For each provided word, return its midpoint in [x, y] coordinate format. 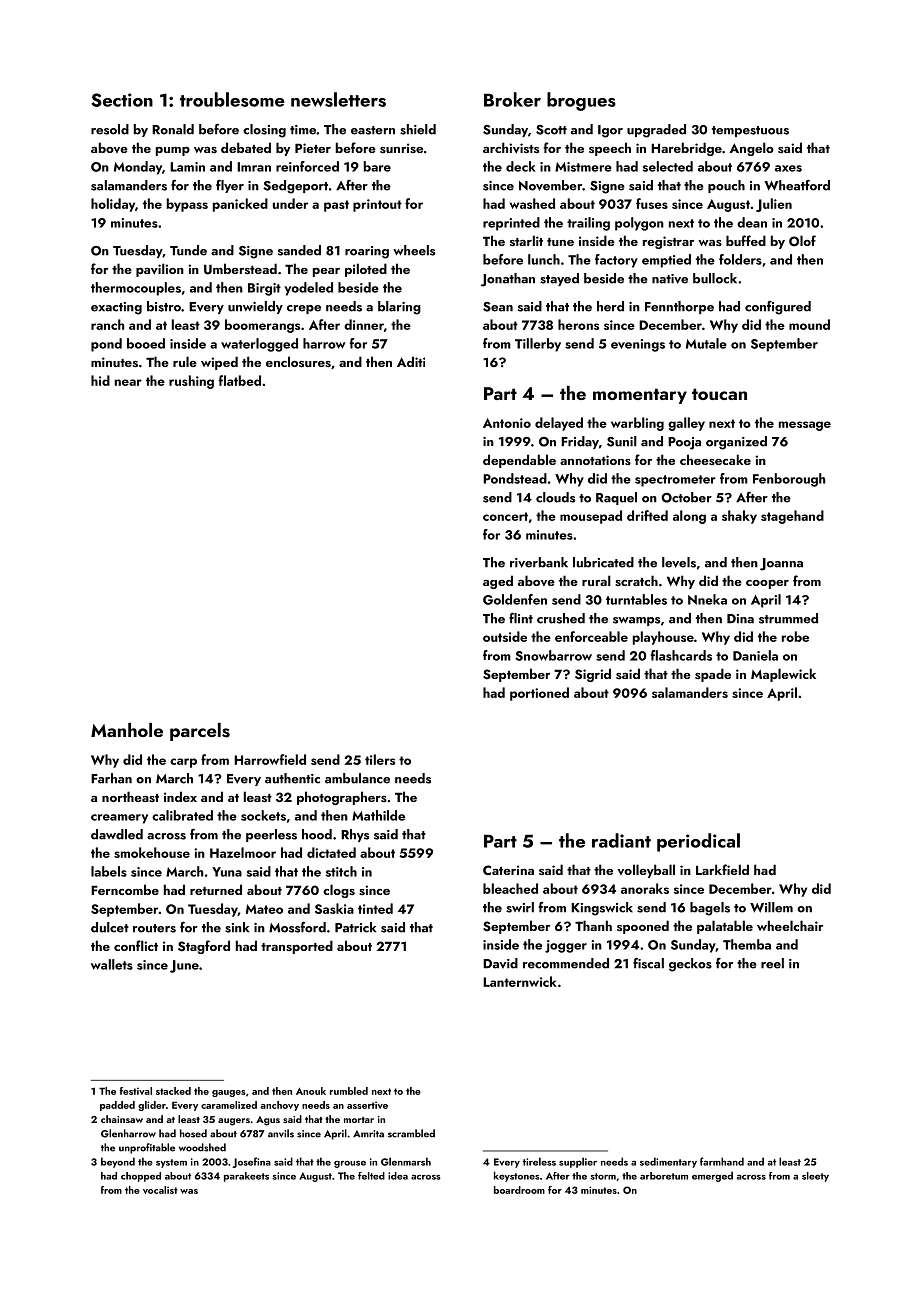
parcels [200, 732]
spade [713, 675]
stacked [173, 1091]
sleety [815, 1177]
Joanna [781, 564]
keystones [517, 1176]
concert [505, 516]
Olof [802, 241]
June [184, 966]
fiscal [648, 963]
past [336, 206]
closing [264, 131]
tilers [380, 759]
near [128, 382]
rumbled [349, 1091]
